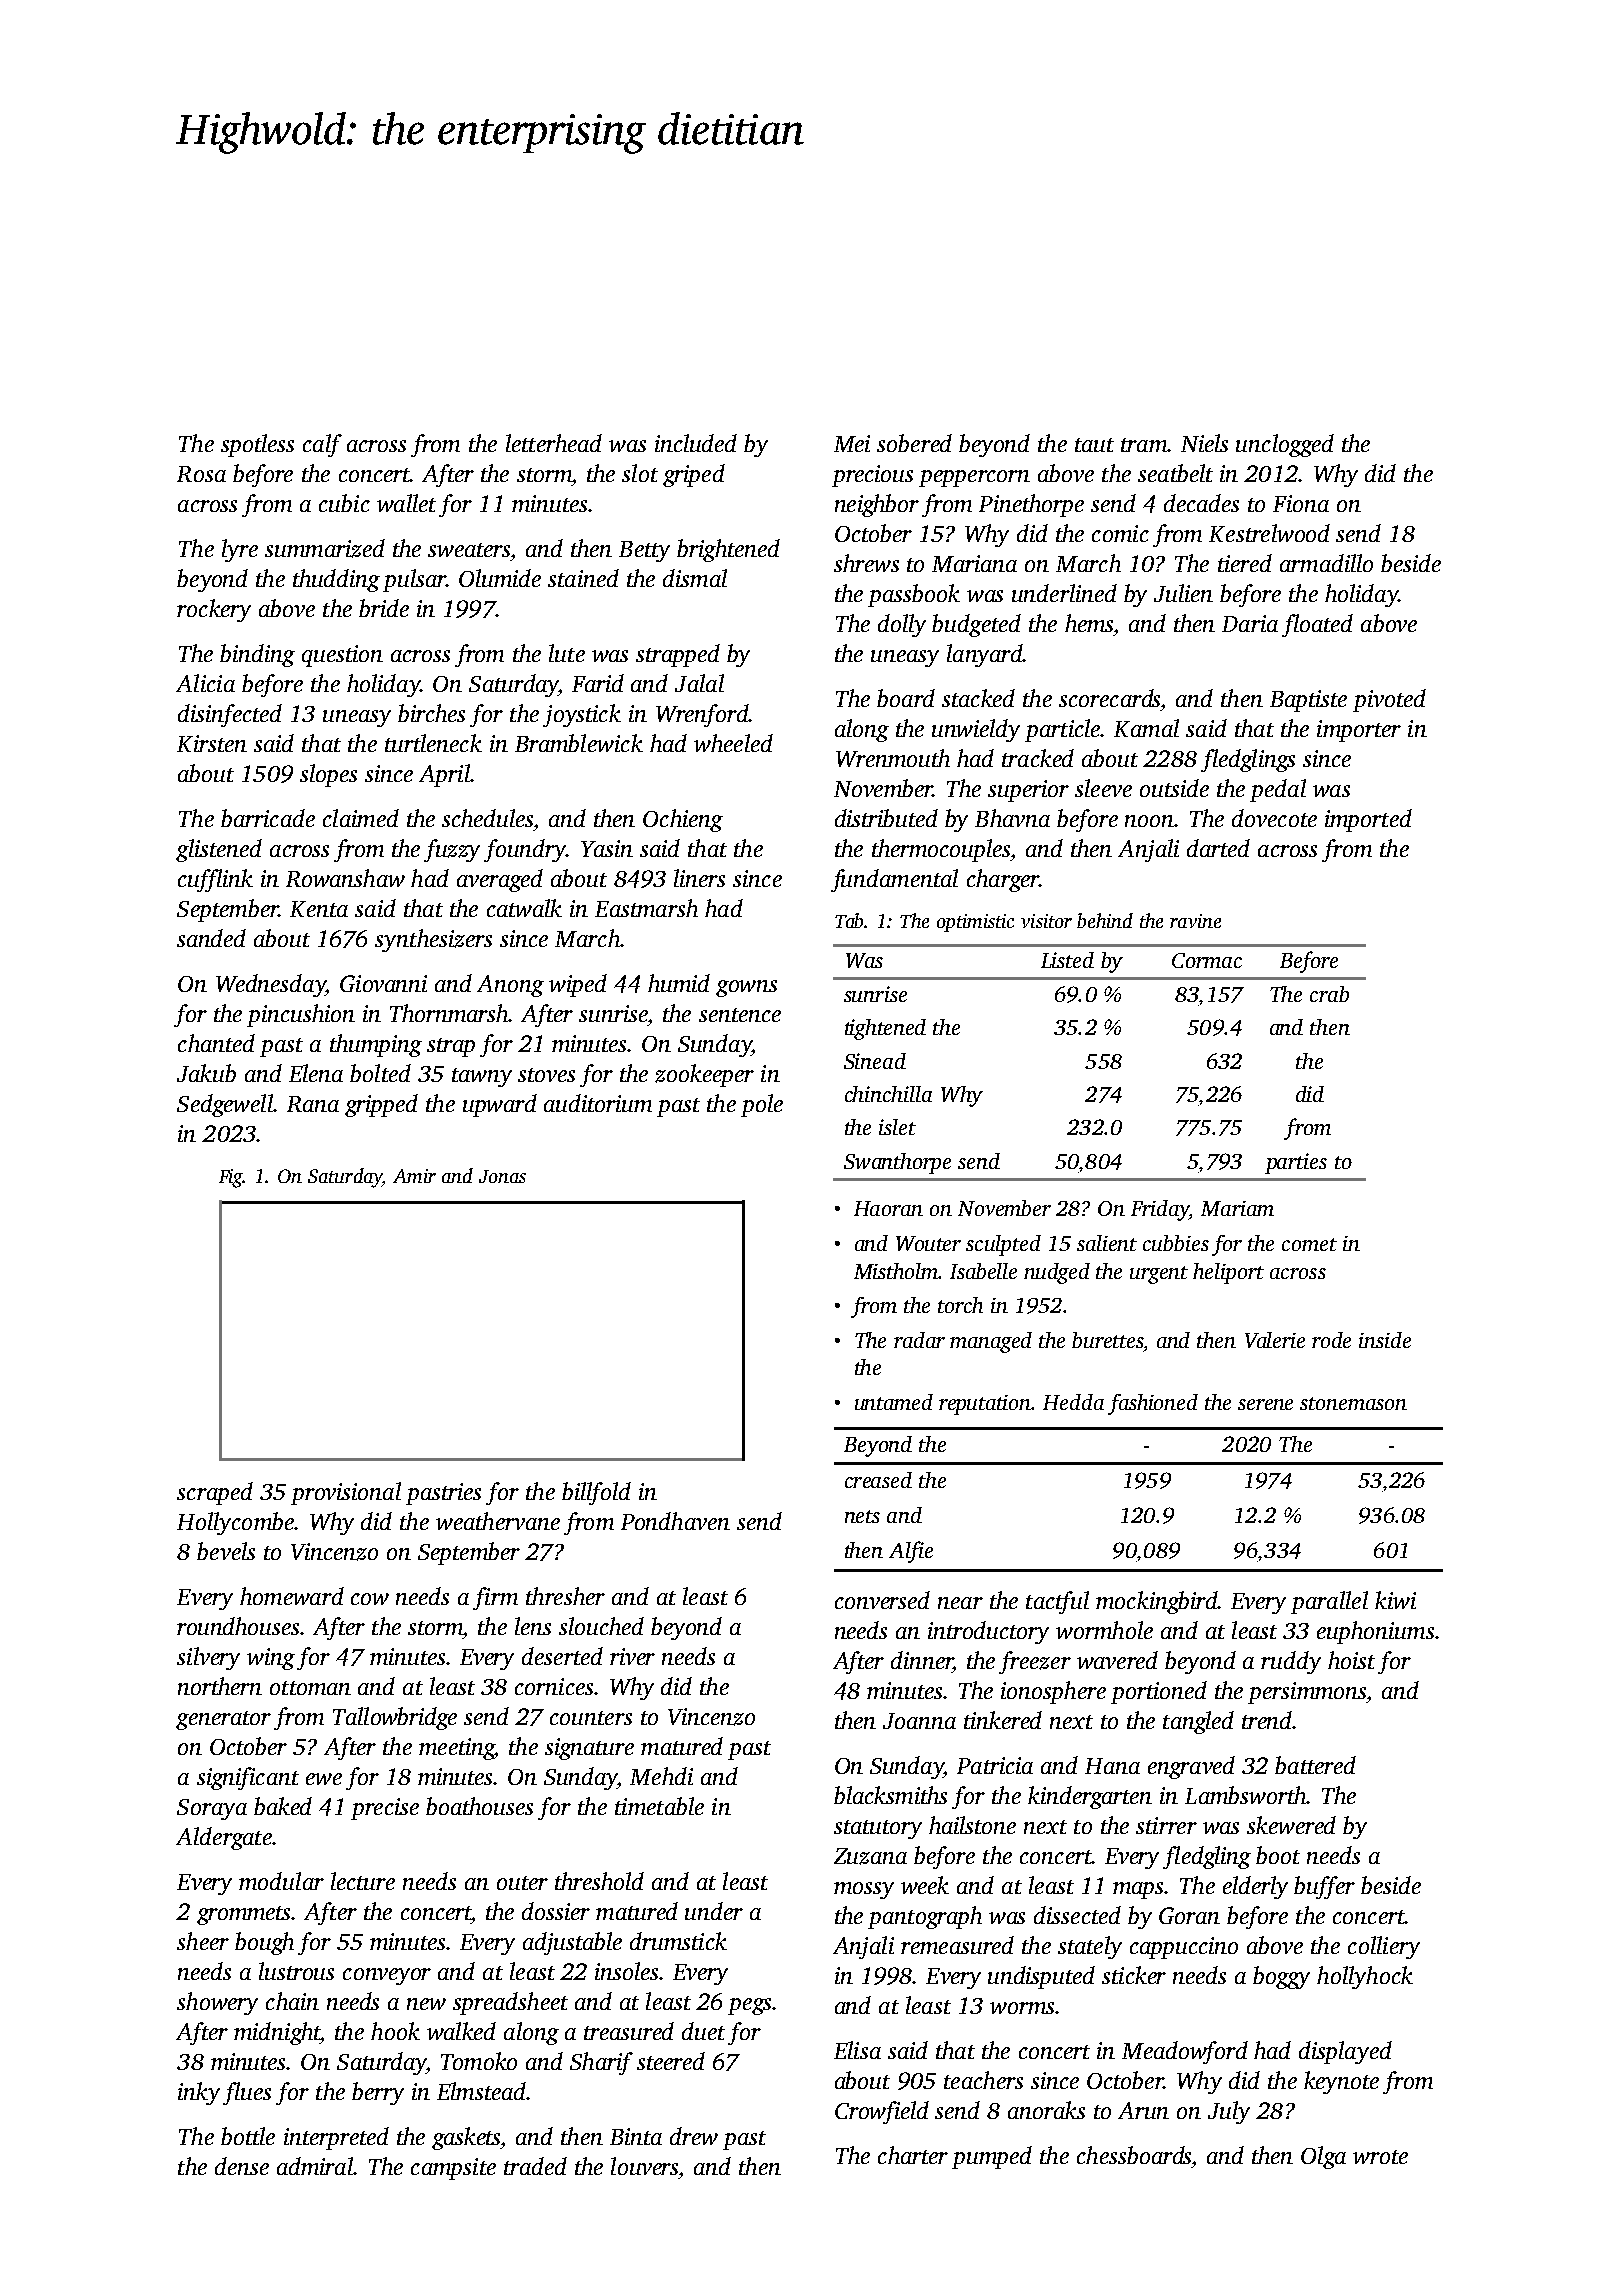 The height and width of the page is (2292, 1620). What do you see at coordinates (919, 1340) in the page?
I see `radar` at bounding box center [919, 1340].
